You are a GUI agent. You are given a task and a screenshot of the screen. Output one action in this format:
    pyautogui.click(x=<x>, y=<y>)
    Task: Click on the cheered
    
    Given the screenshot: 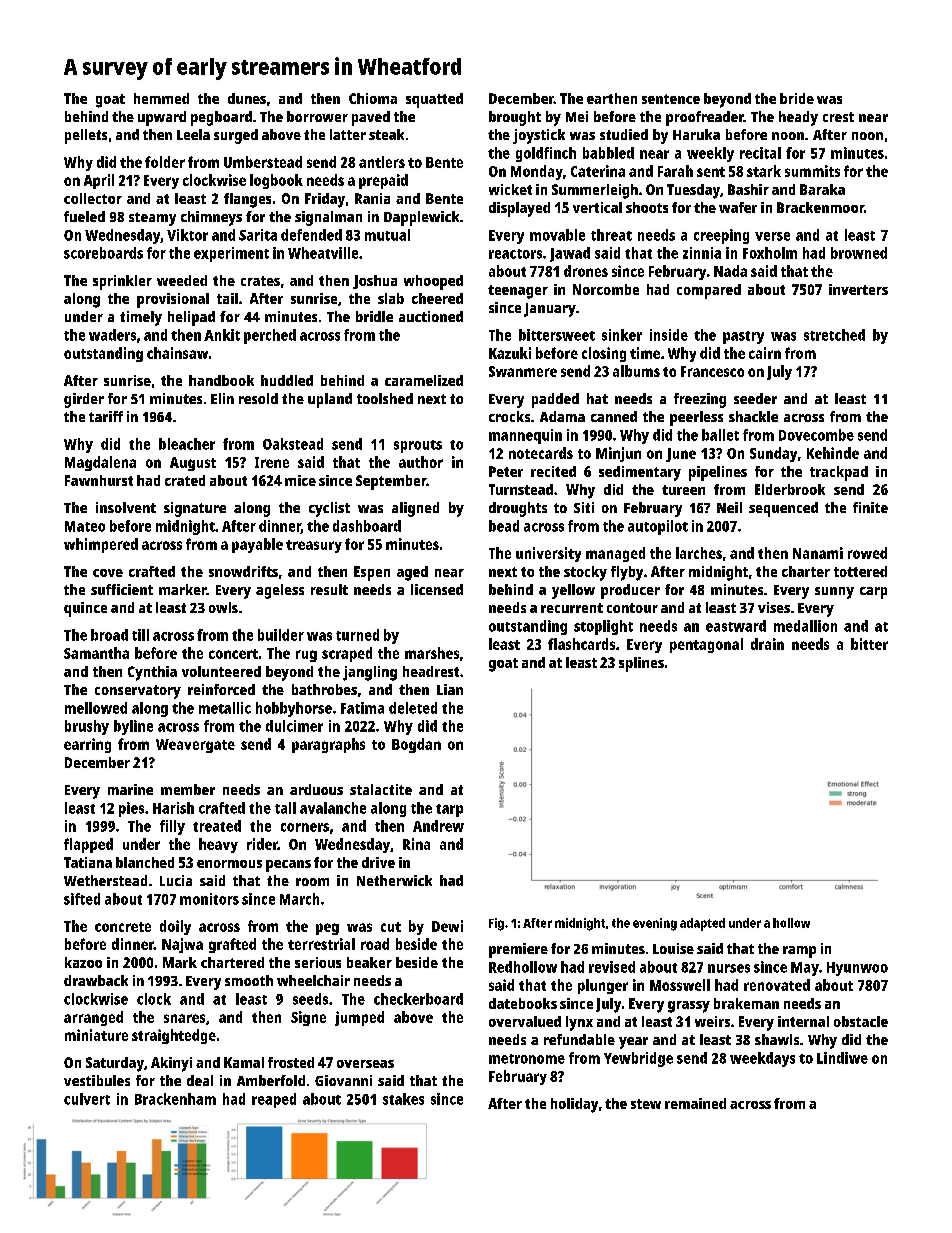 What is the action you would take?
    pyautogui.click(x=437, y=298)
